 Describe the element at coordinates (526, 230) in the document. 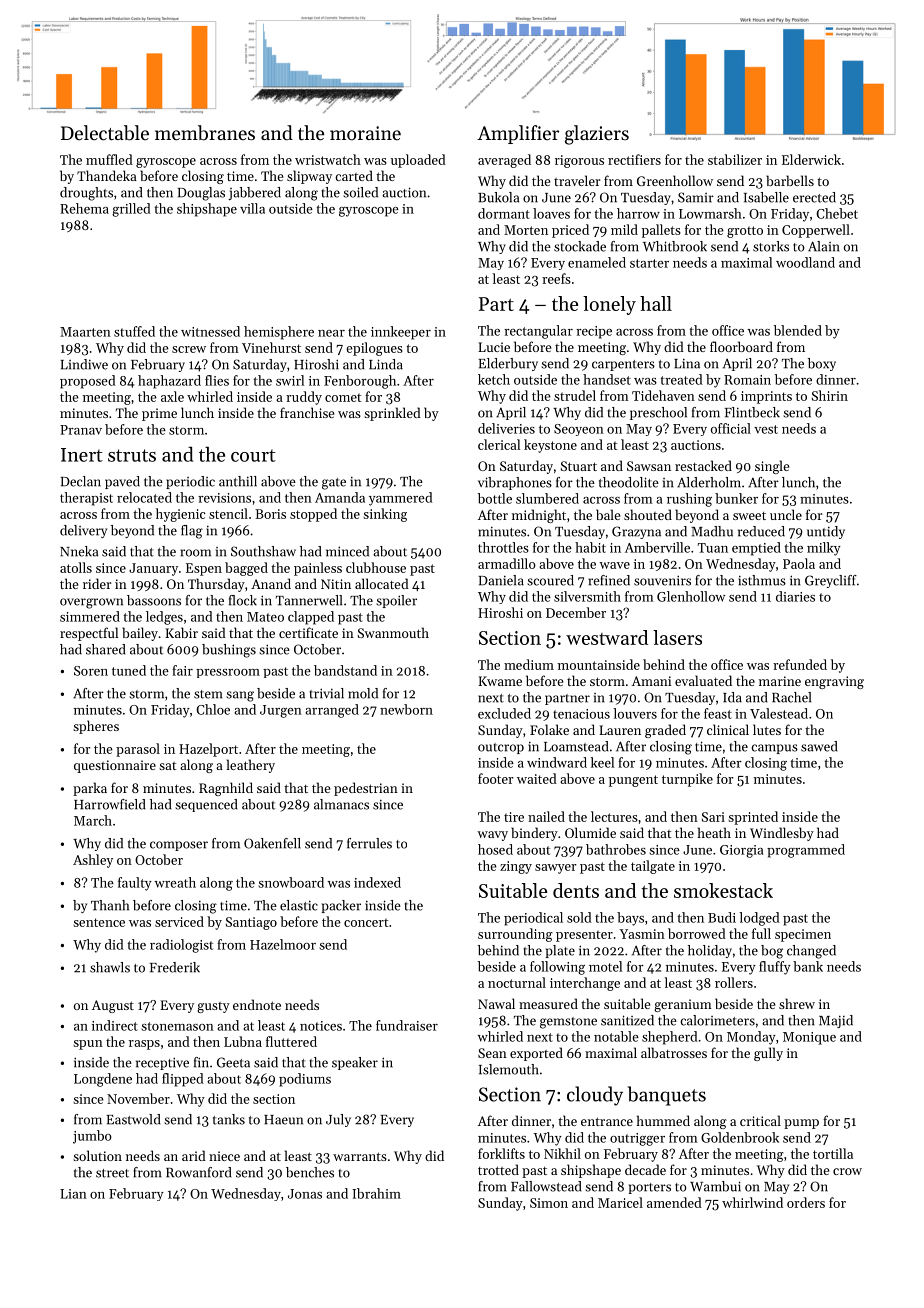

I see `Morten` at that location.
